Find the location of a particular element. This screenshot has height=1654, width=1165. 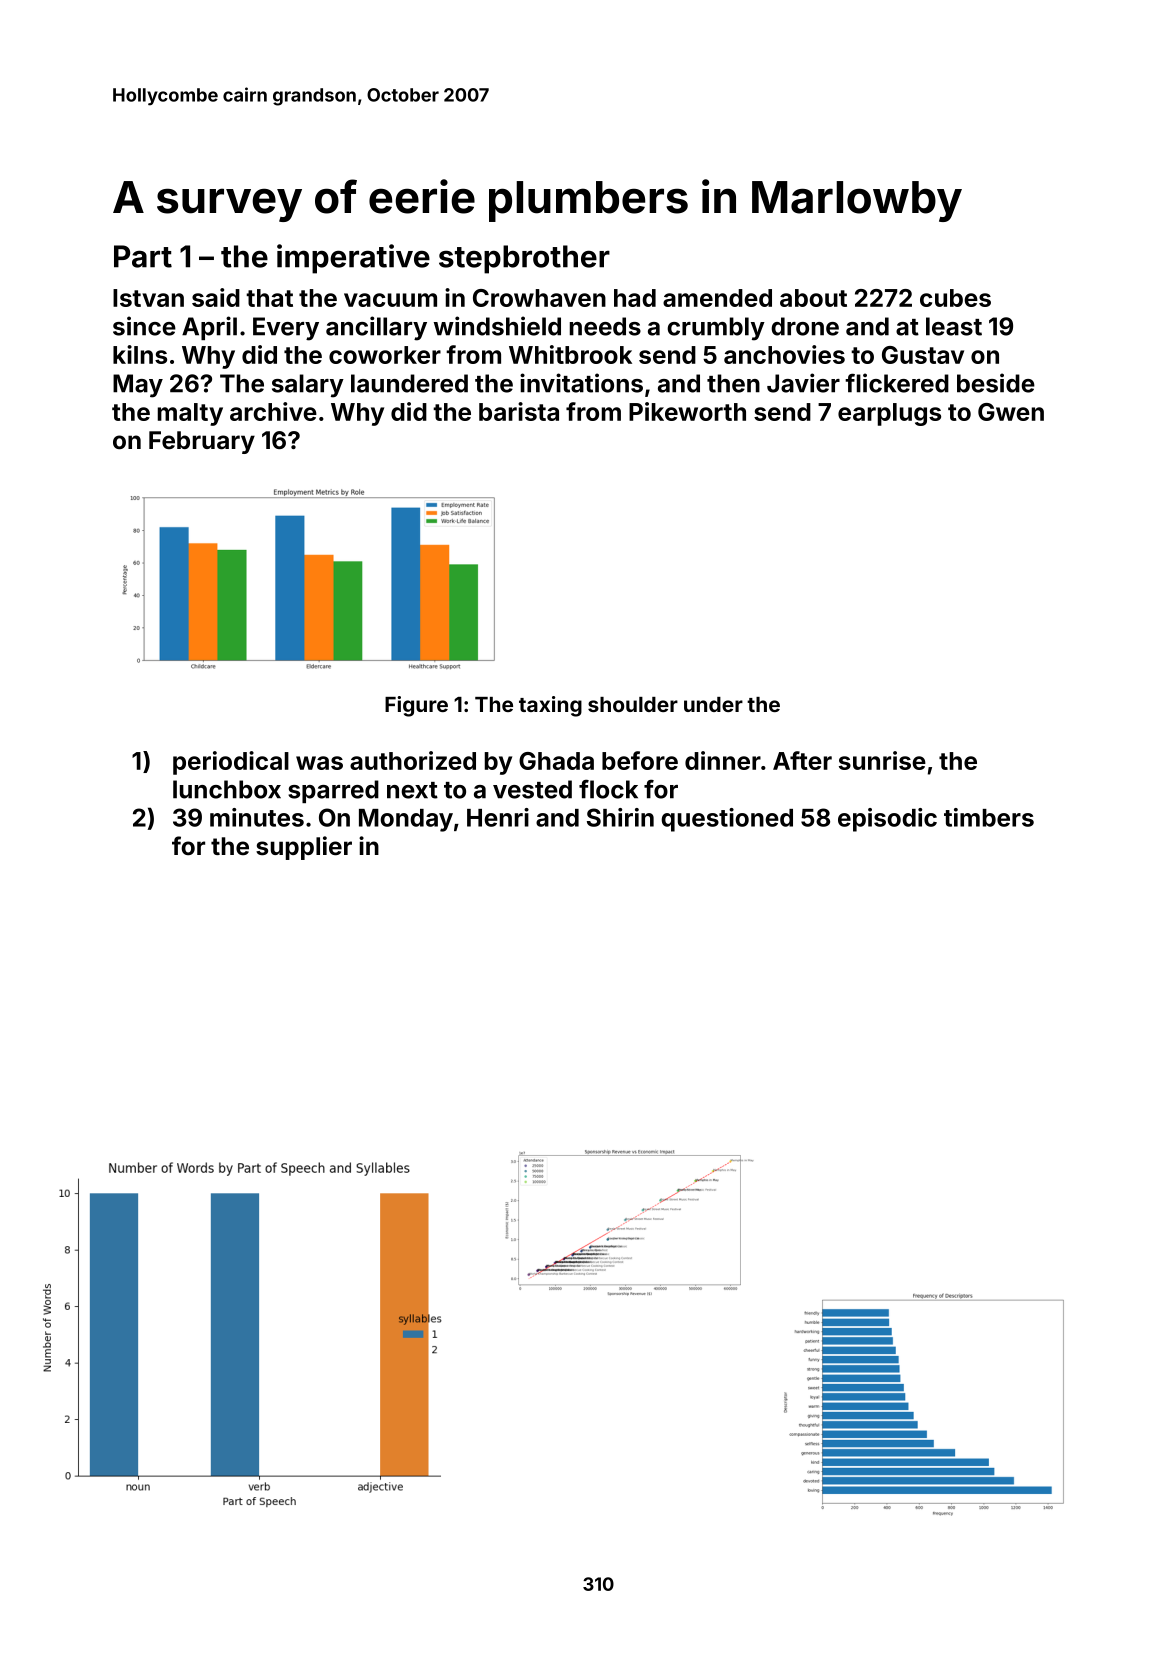

Shirin is located at coordinates (620, 817).
